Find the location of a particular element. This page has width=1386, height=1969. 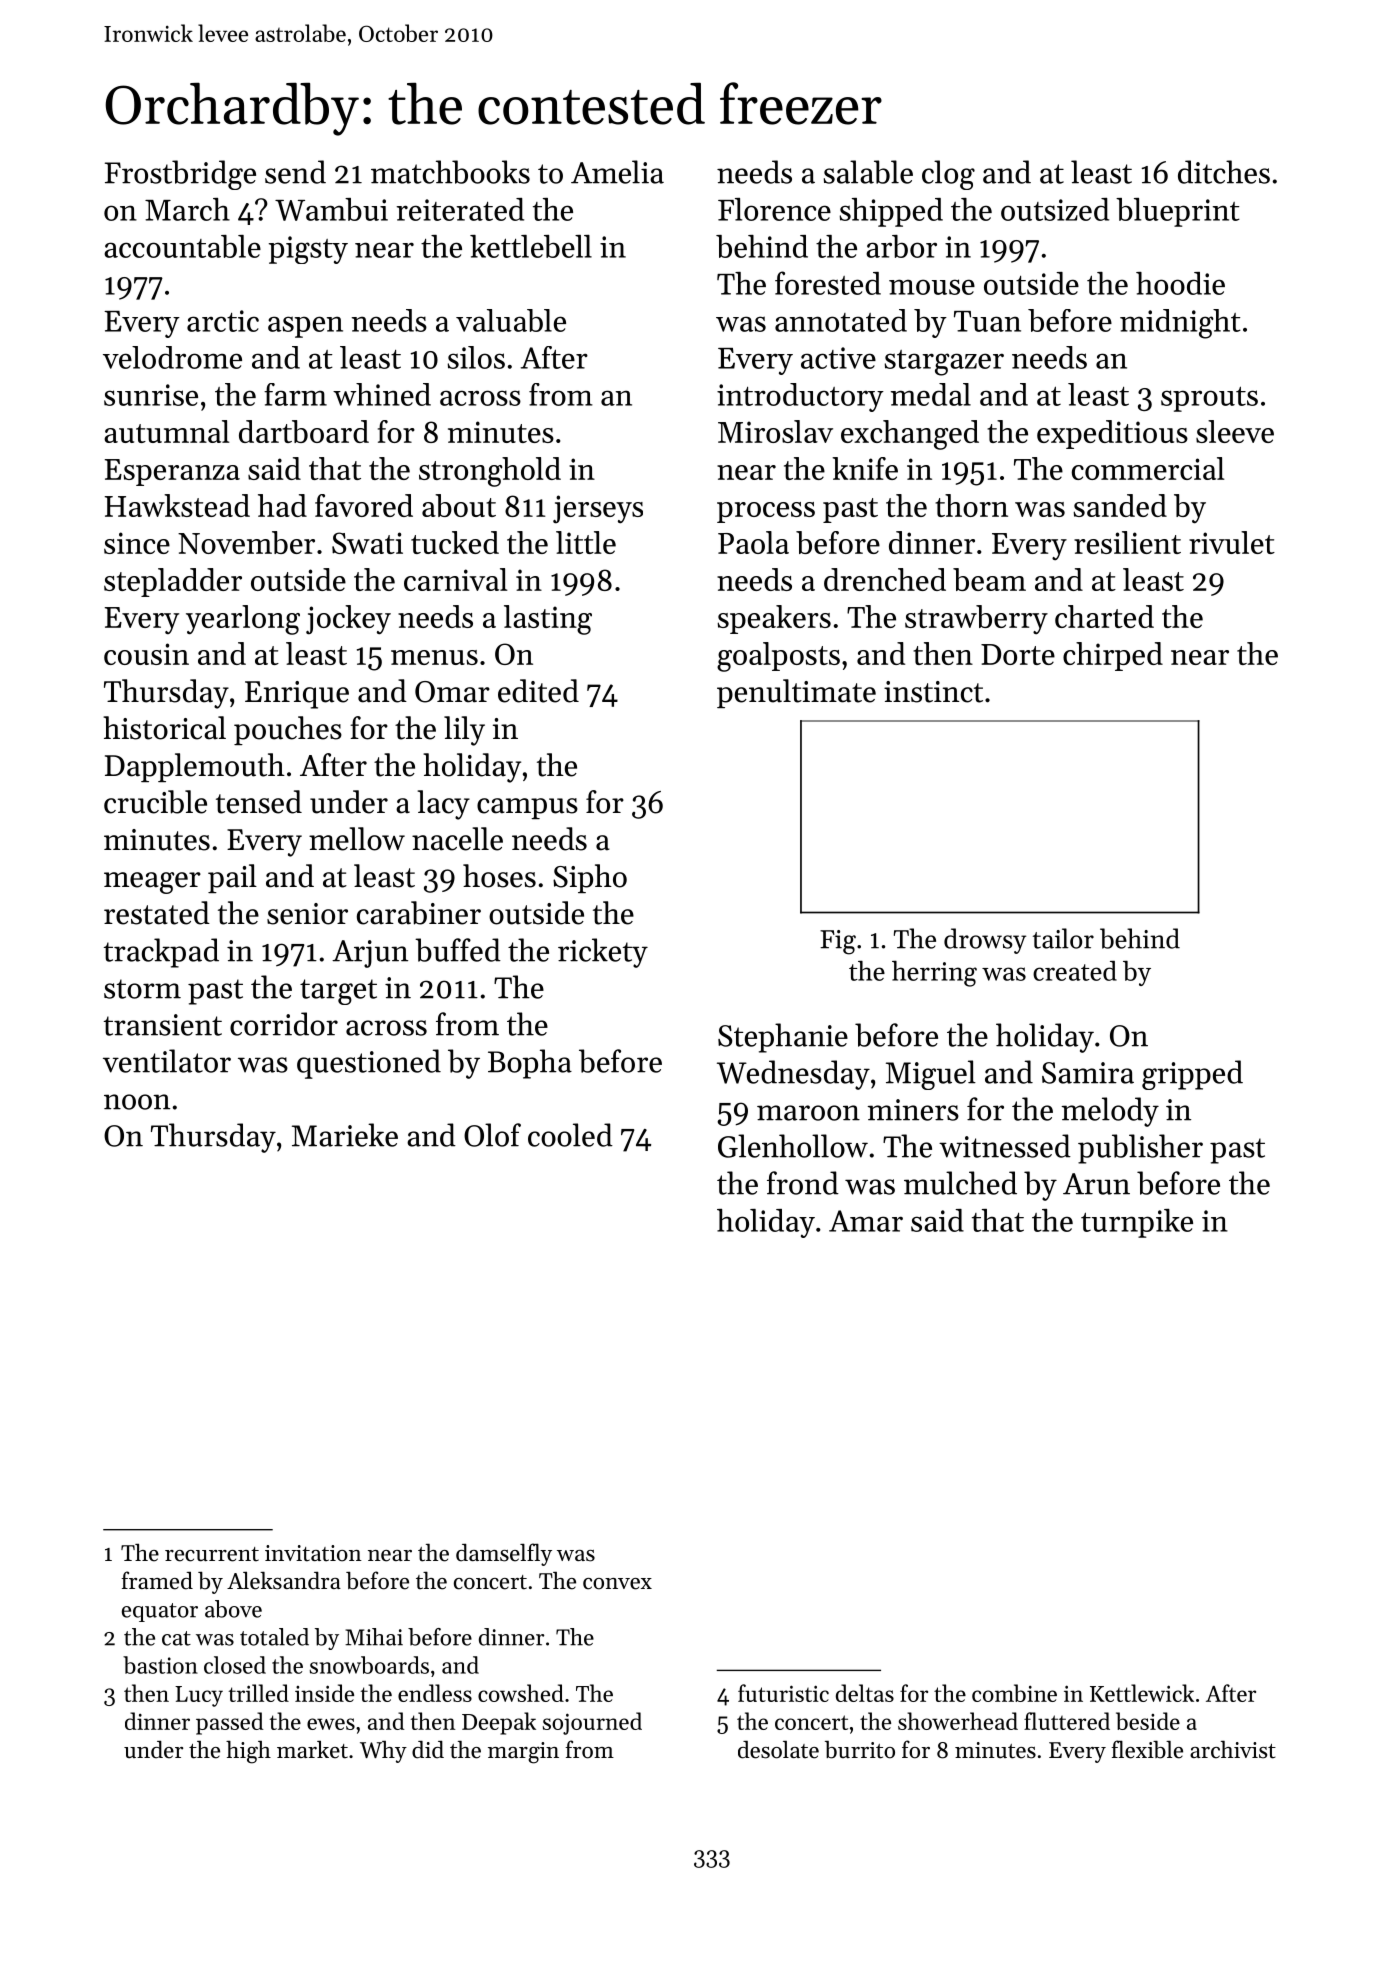

crucible is located at coordinates (155, 802).
